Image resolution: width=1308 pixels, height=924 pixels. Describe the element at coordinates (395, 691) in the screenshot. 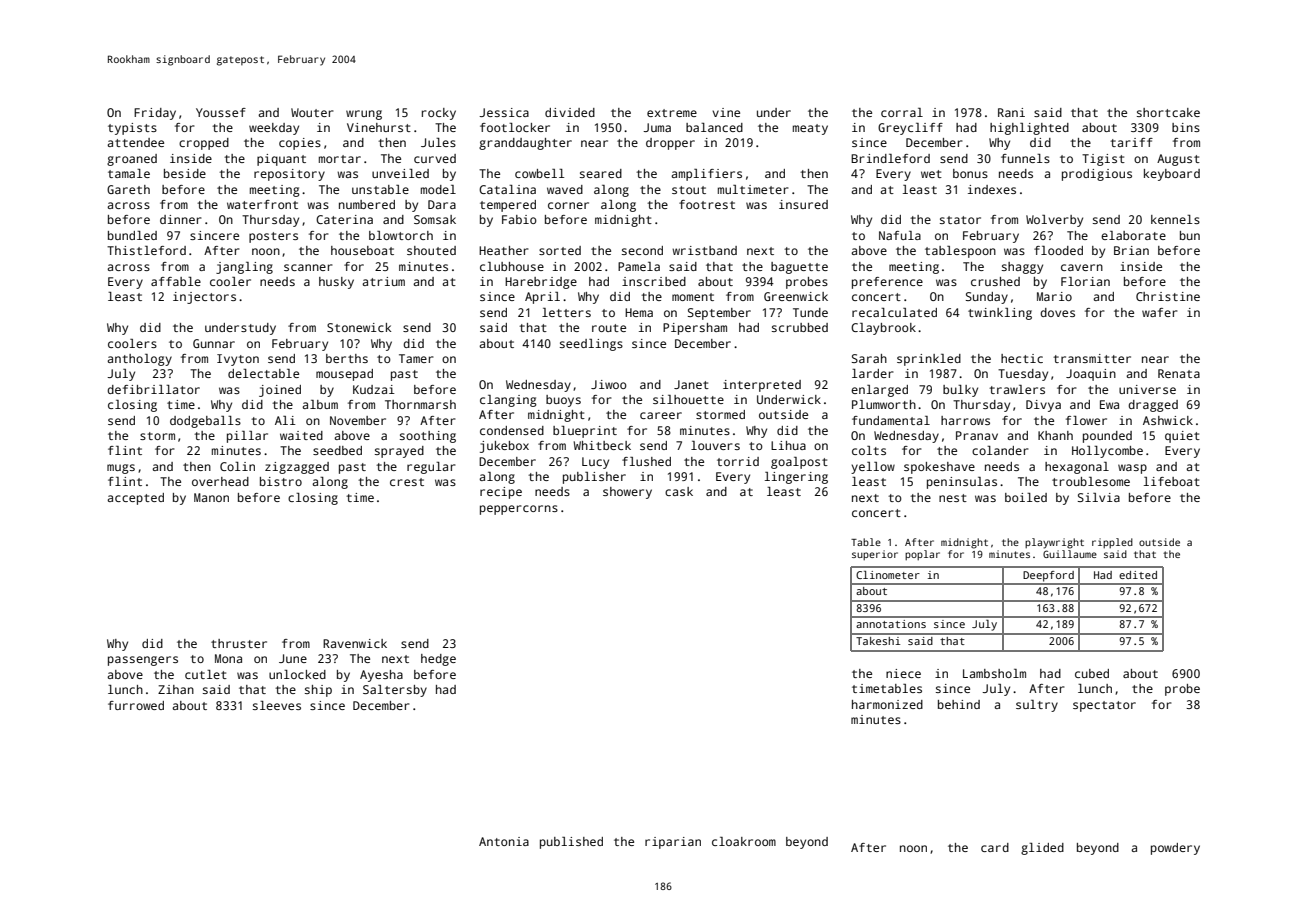

I see `Saltersby` at that location.
